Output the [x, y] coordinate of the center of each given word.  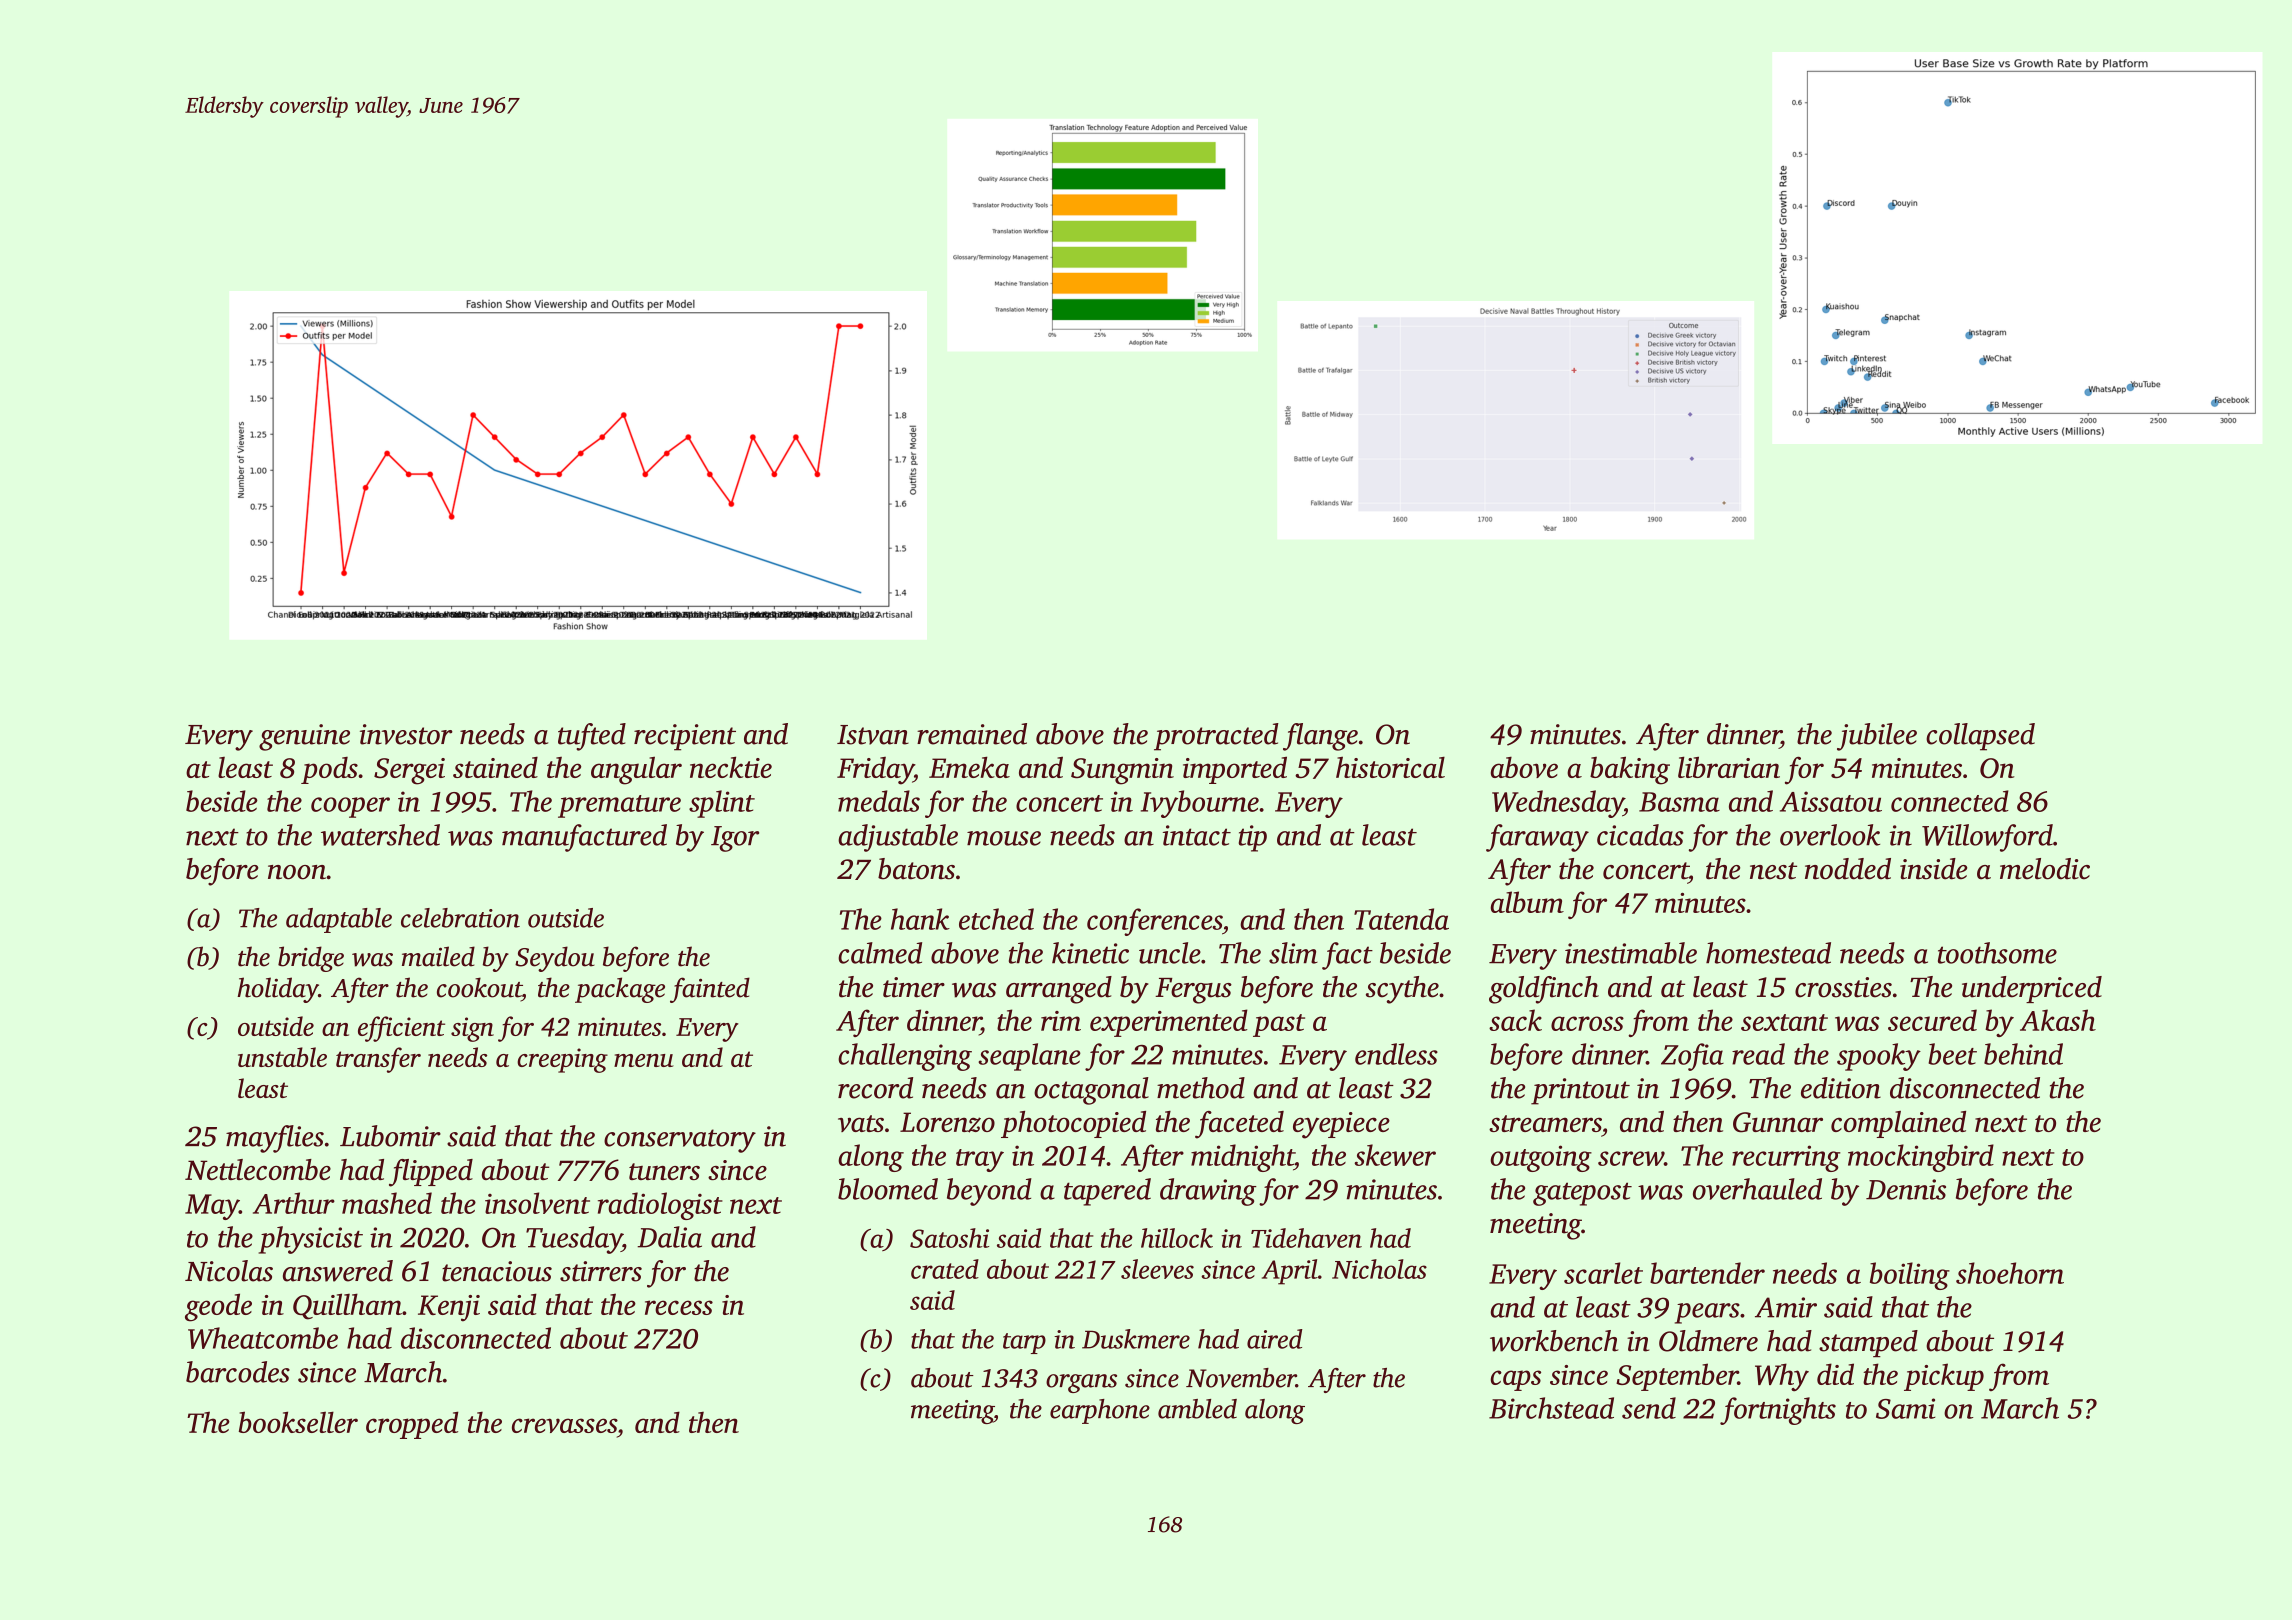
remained [972, 734]
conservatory [680, 1141]
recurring [1786, 1158]
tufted [592, 737]
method [1201, 1088]
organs [1081, 1383]
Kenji [449, 1308]
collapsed [1980, 737]
